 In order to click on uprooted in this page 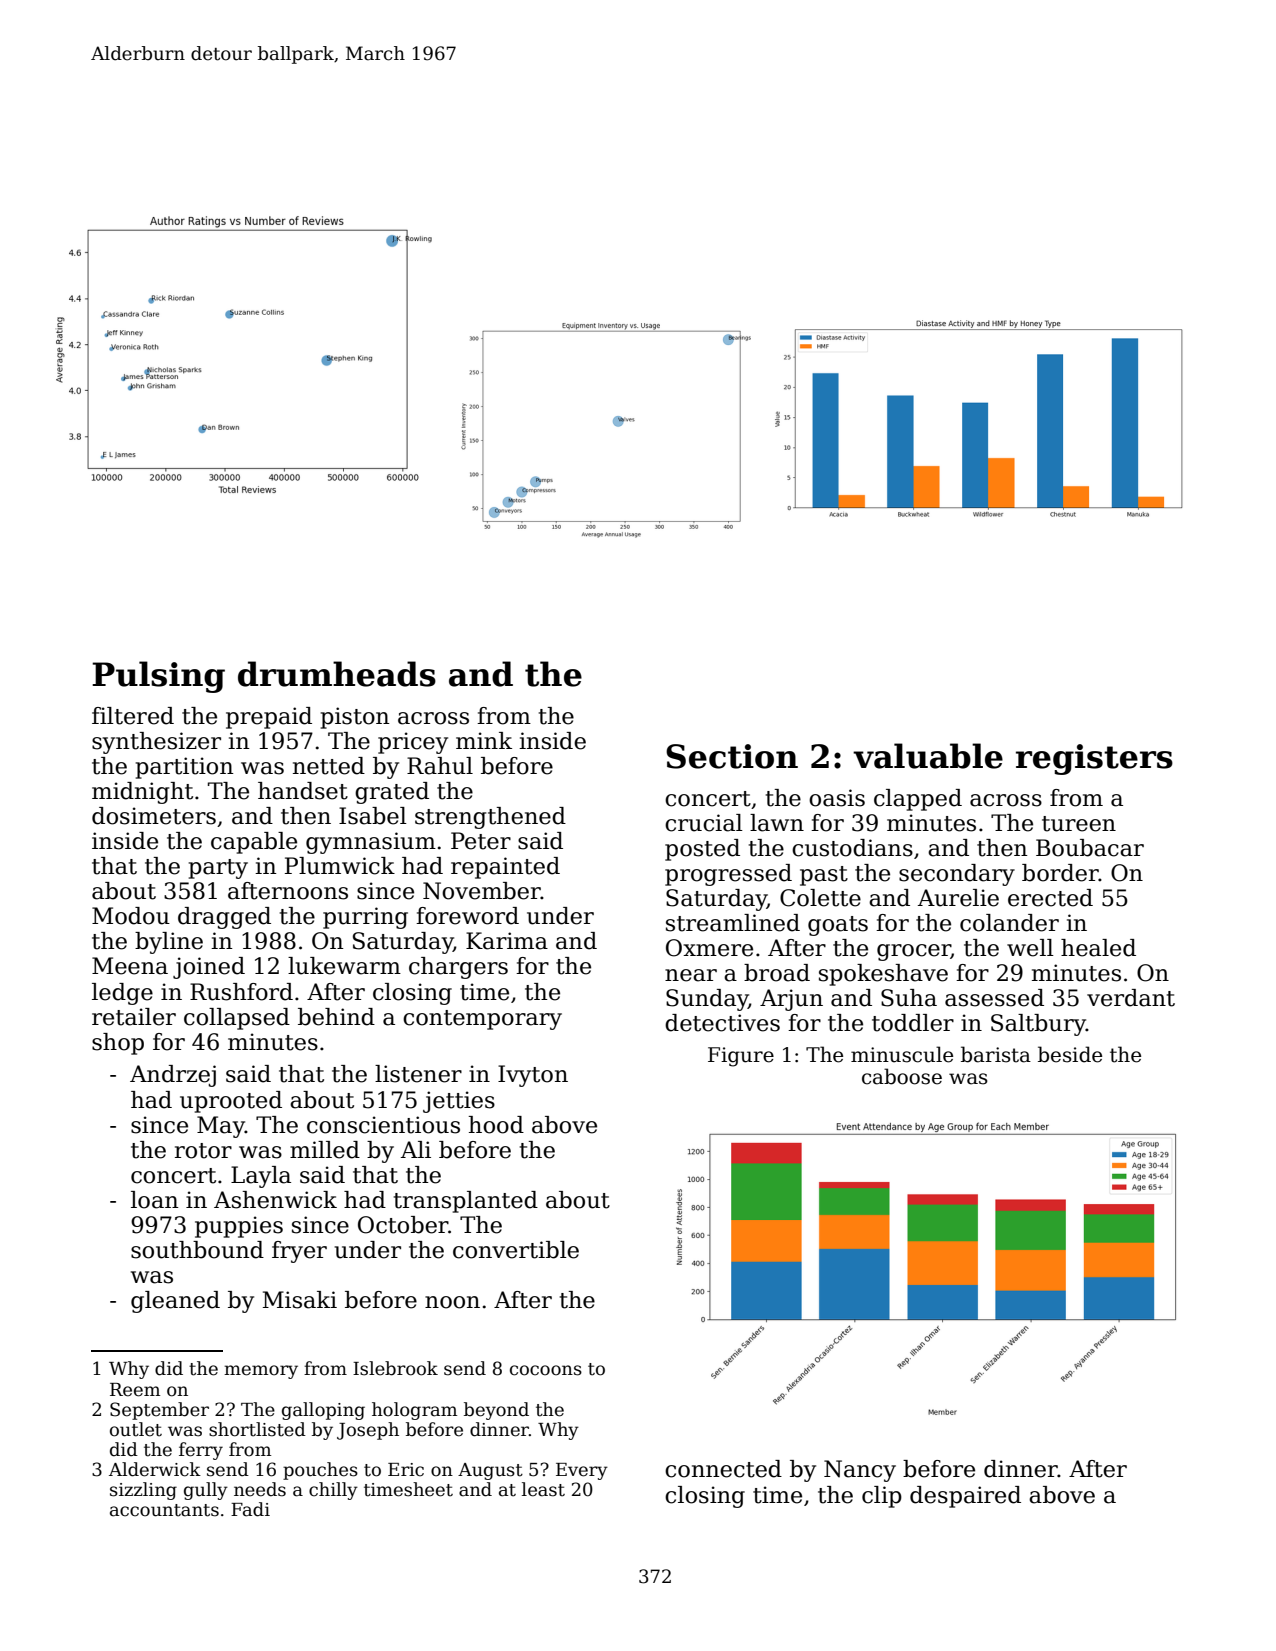, I will do `click(231, 1102)`.
